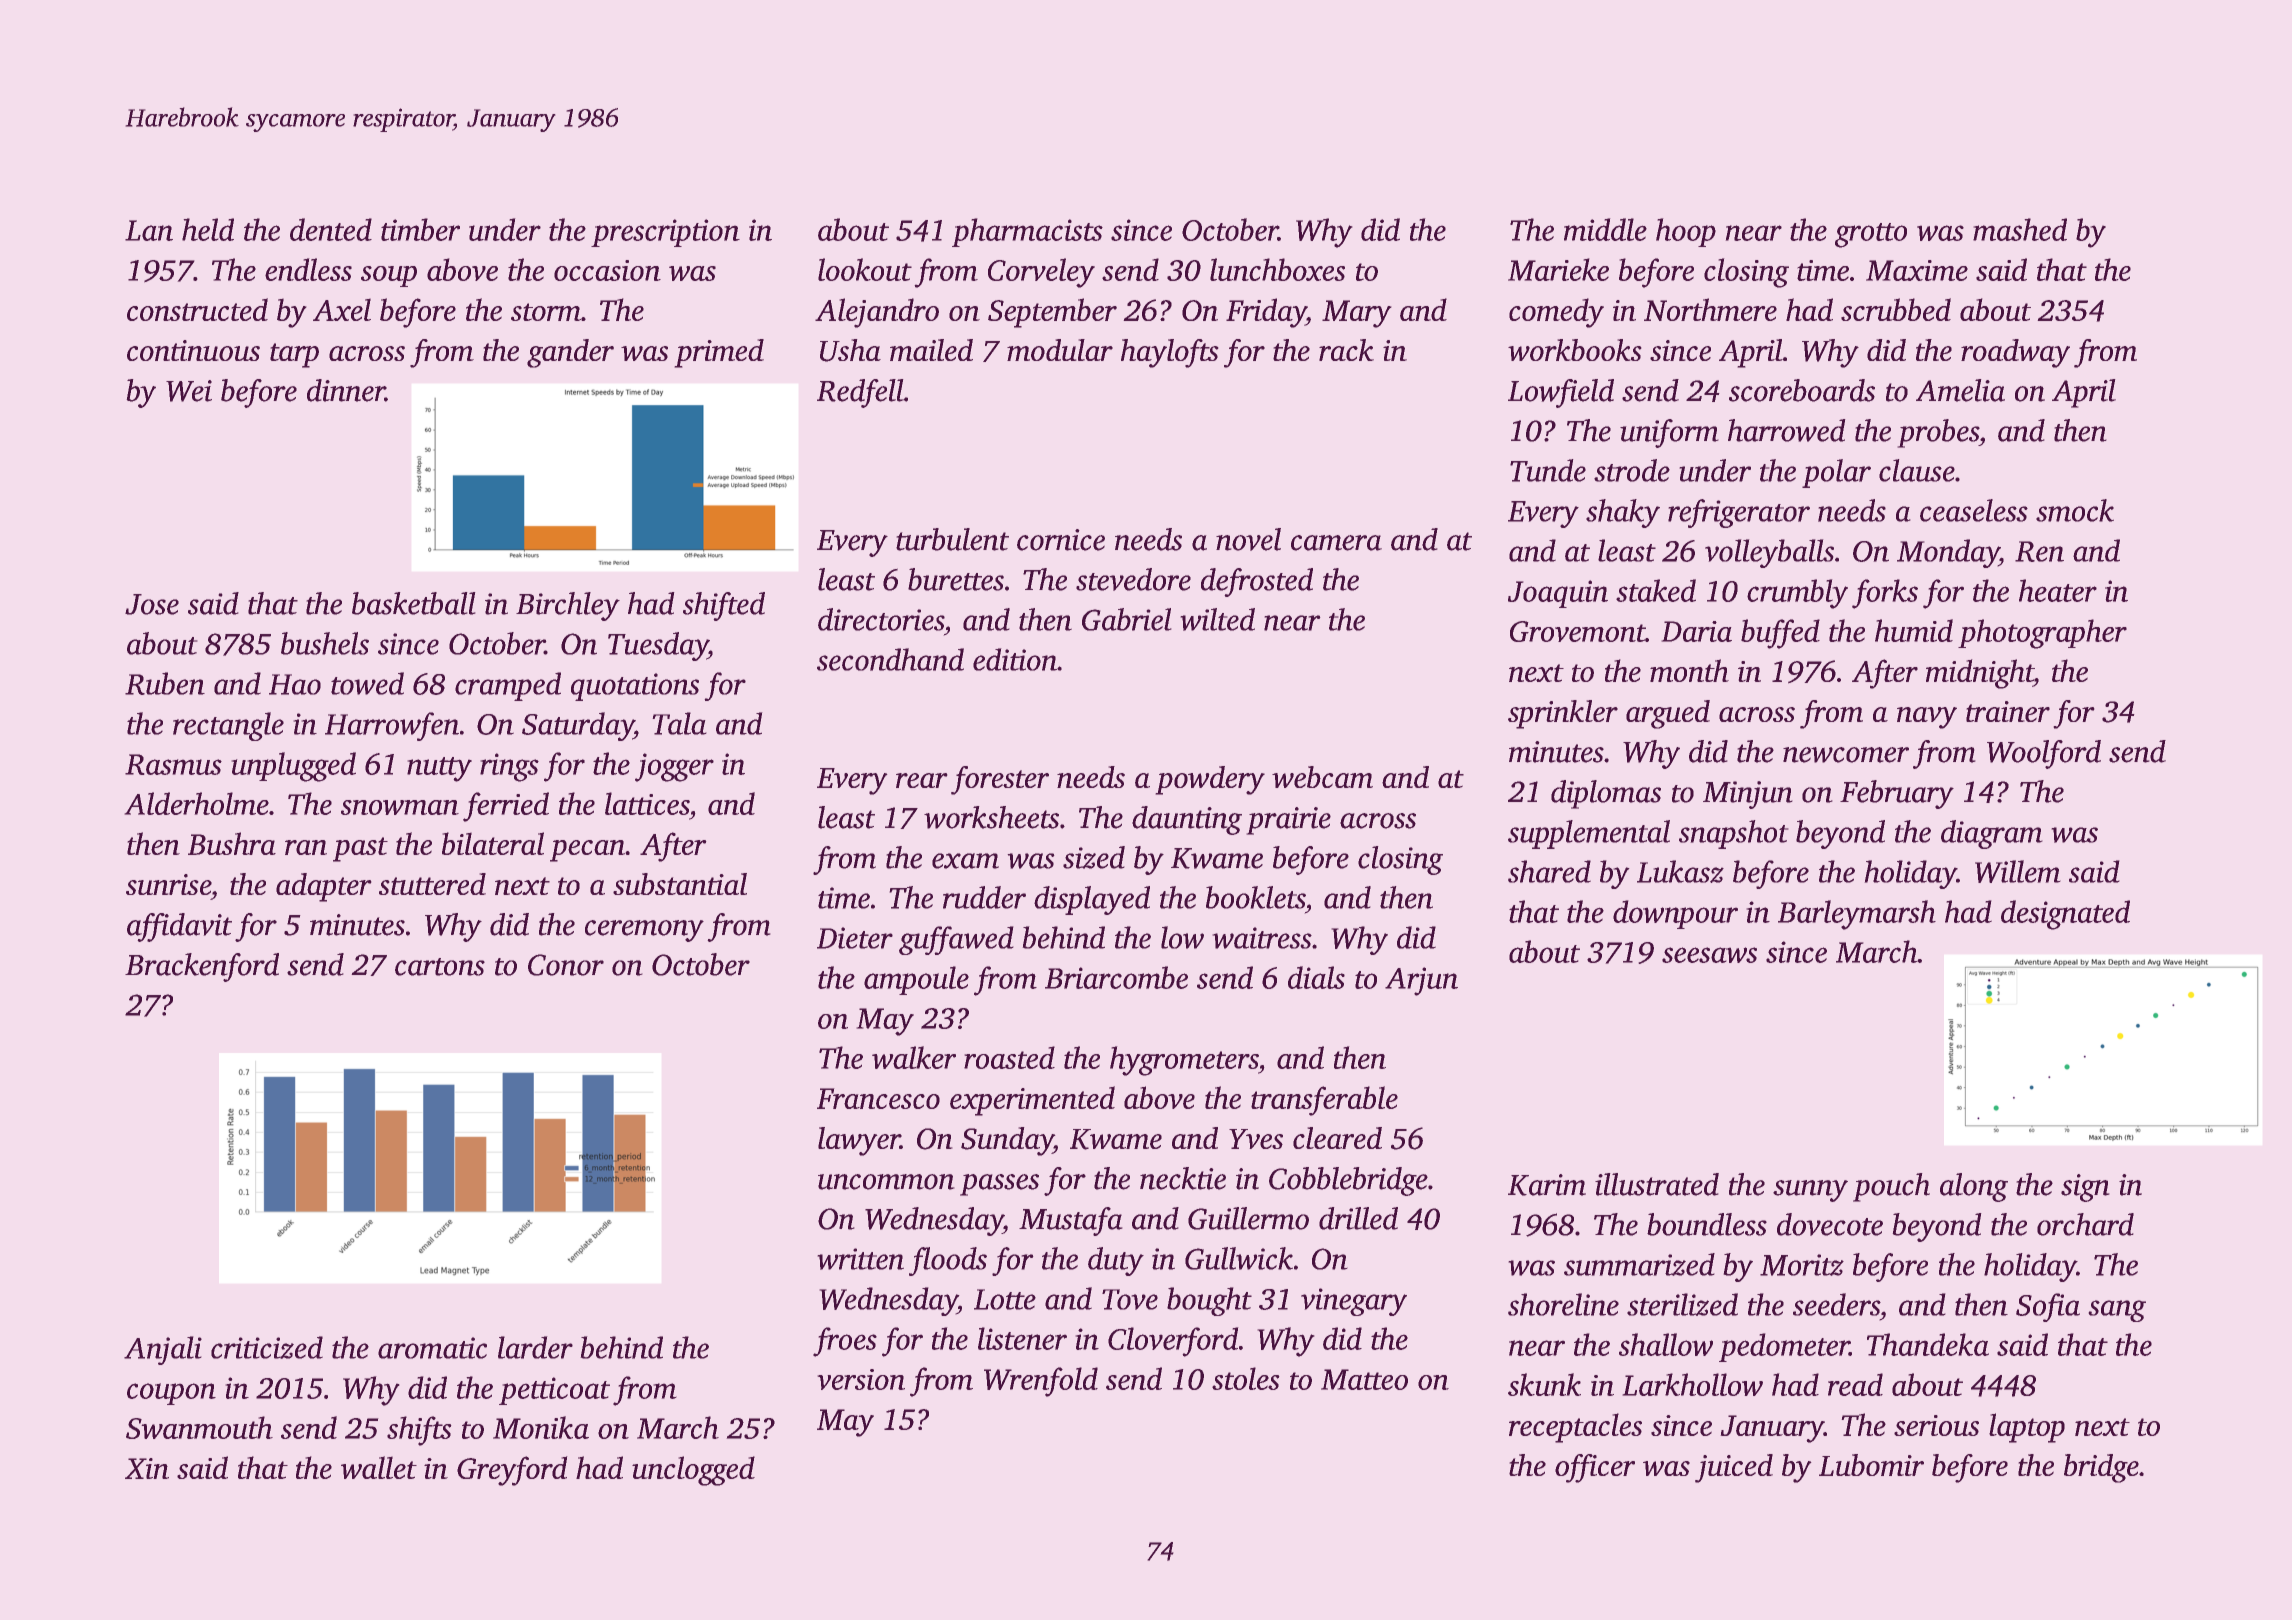  Describe the element at coordinates (1891, 1187) in the image. I see `pouch` at that location.
